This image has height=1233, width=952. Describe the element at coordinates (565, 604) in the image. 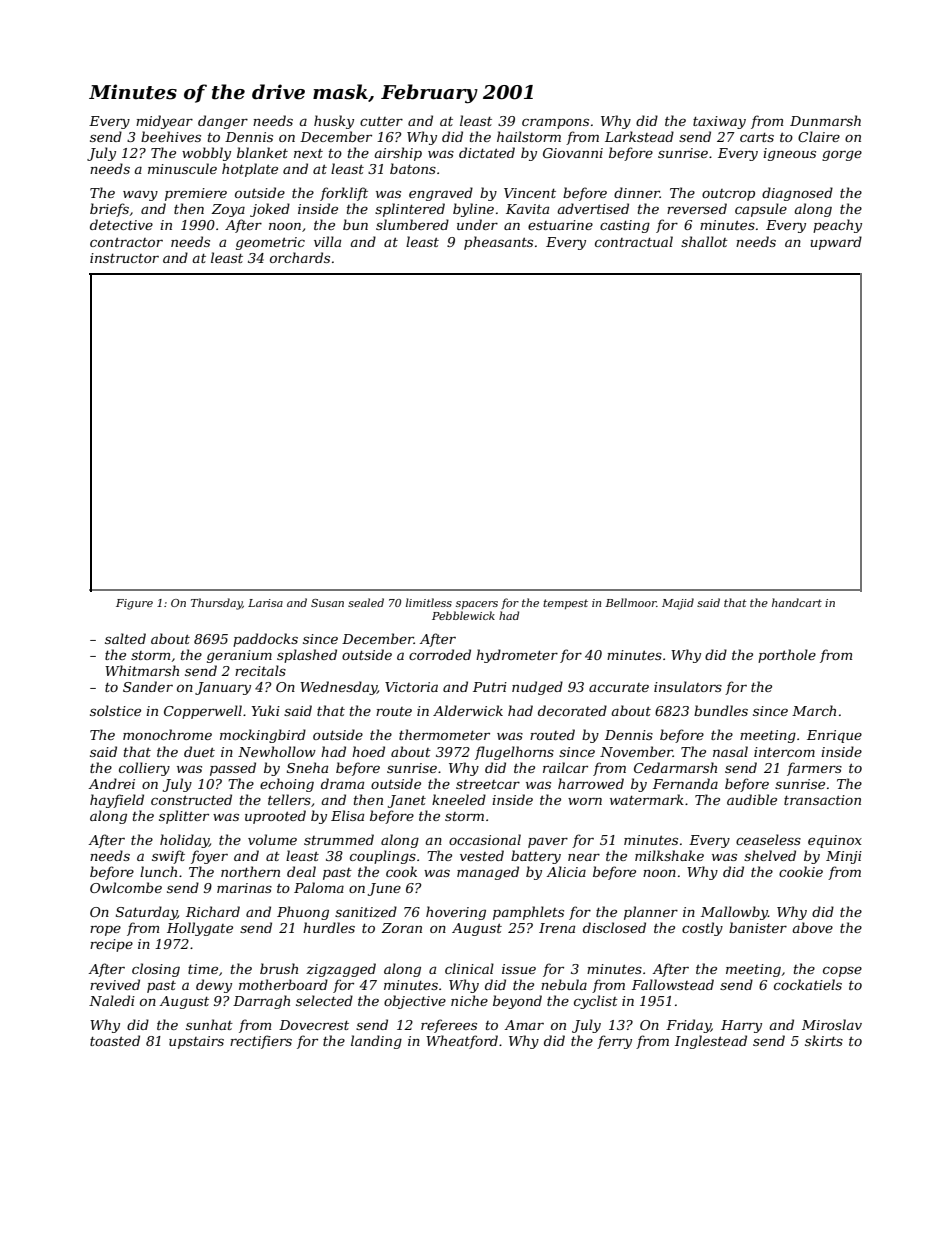

I see `tempest` at that location.
